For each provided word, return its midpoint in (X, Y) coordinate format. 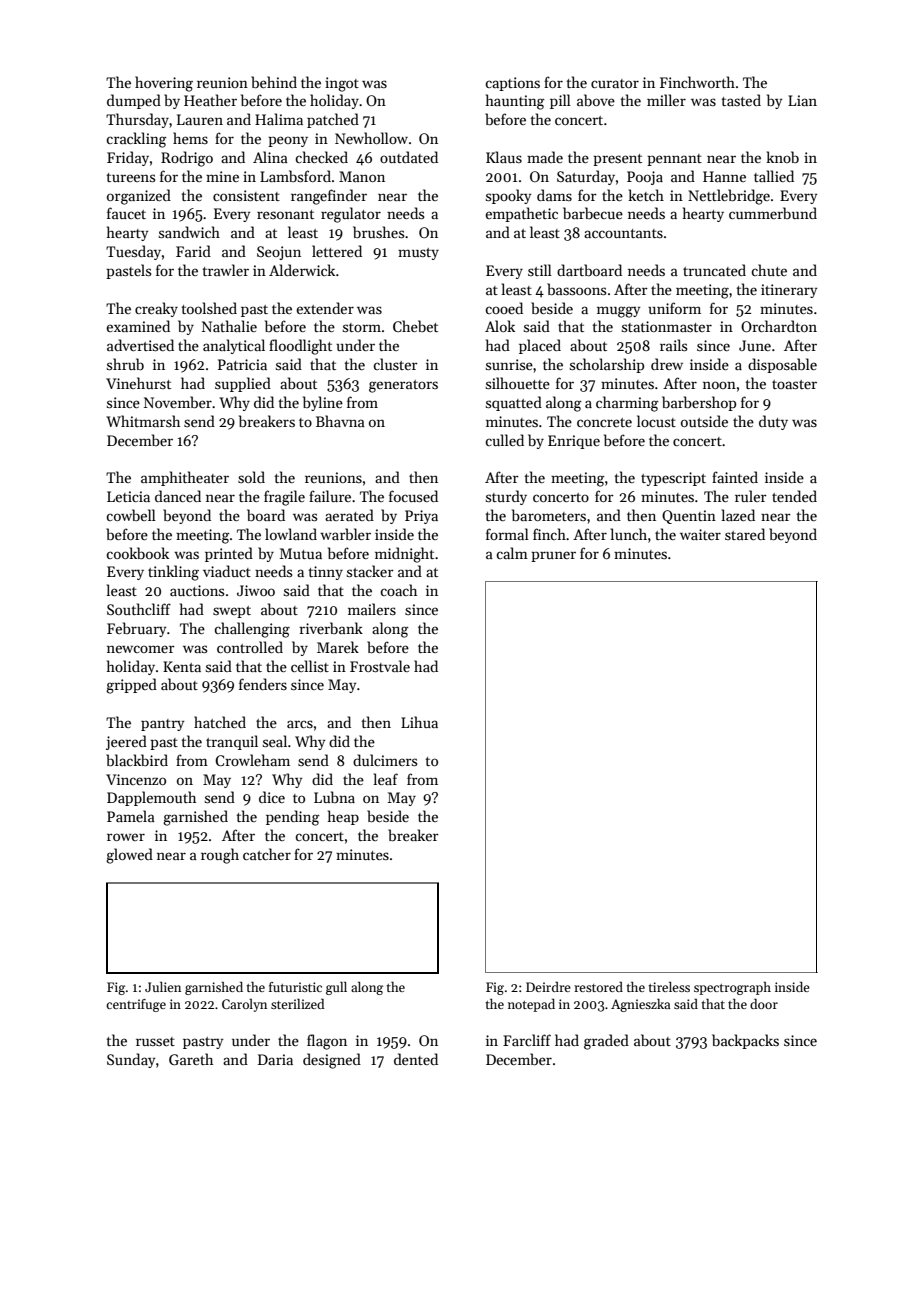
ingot (342, 84)
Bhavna (340, 421)
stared (745, 534)
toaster (794, 384)
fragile (284, 498)
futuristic (295, 987)
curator (615, 83)
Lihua (419, 722)
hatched (220, 722)
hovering (164, 84)
